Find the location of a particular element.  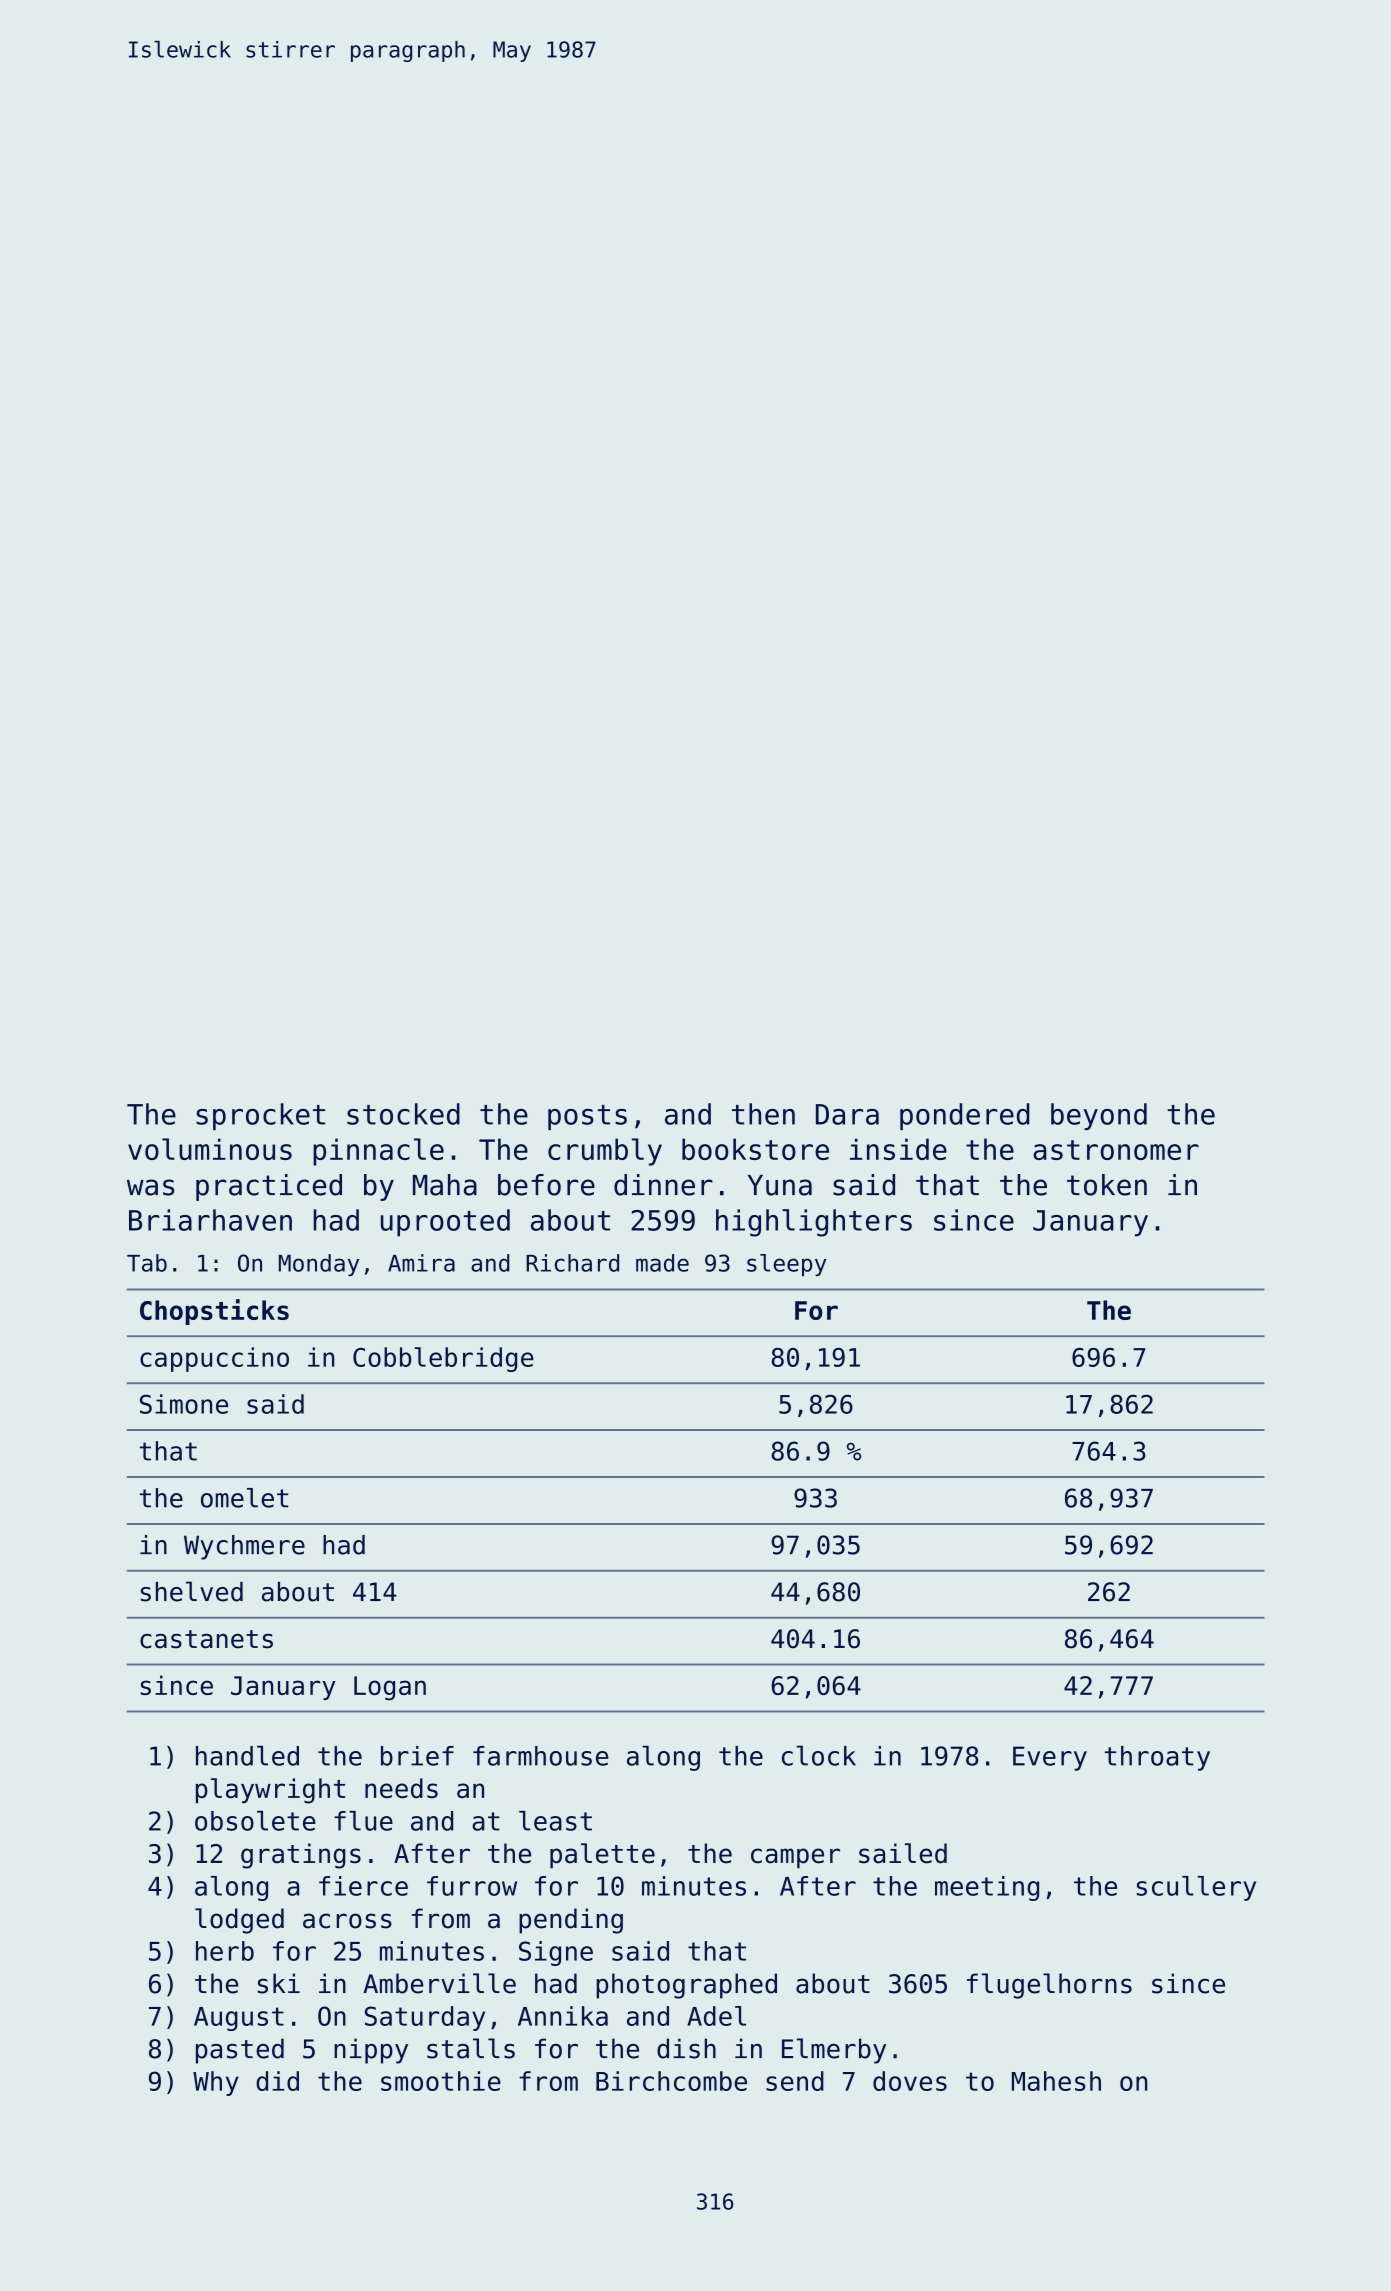

Wychmere is located at coordinates (244, 1547).
